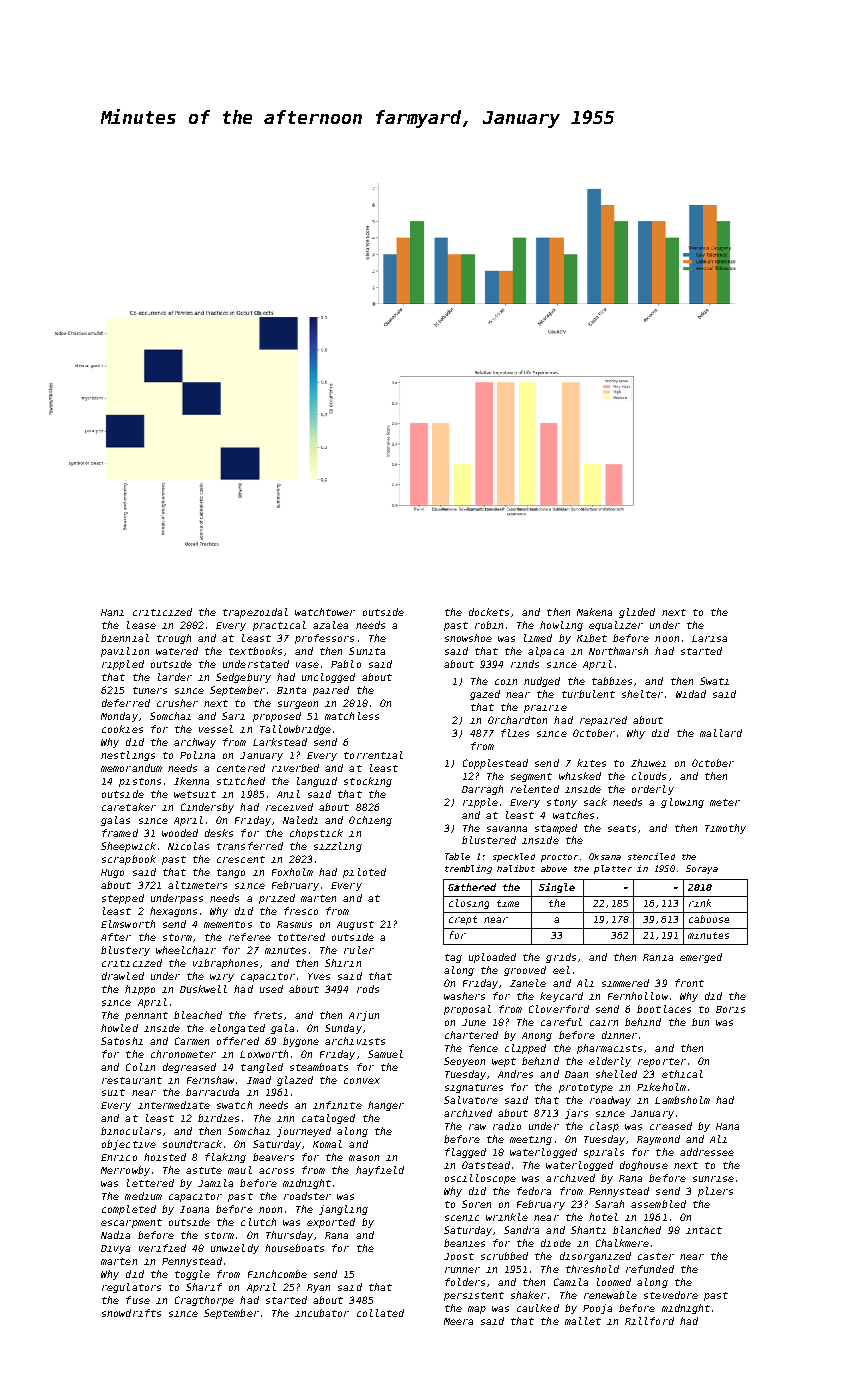 This image has width=849, height=1400. I want to click on incubator, so click(322, 1313).
